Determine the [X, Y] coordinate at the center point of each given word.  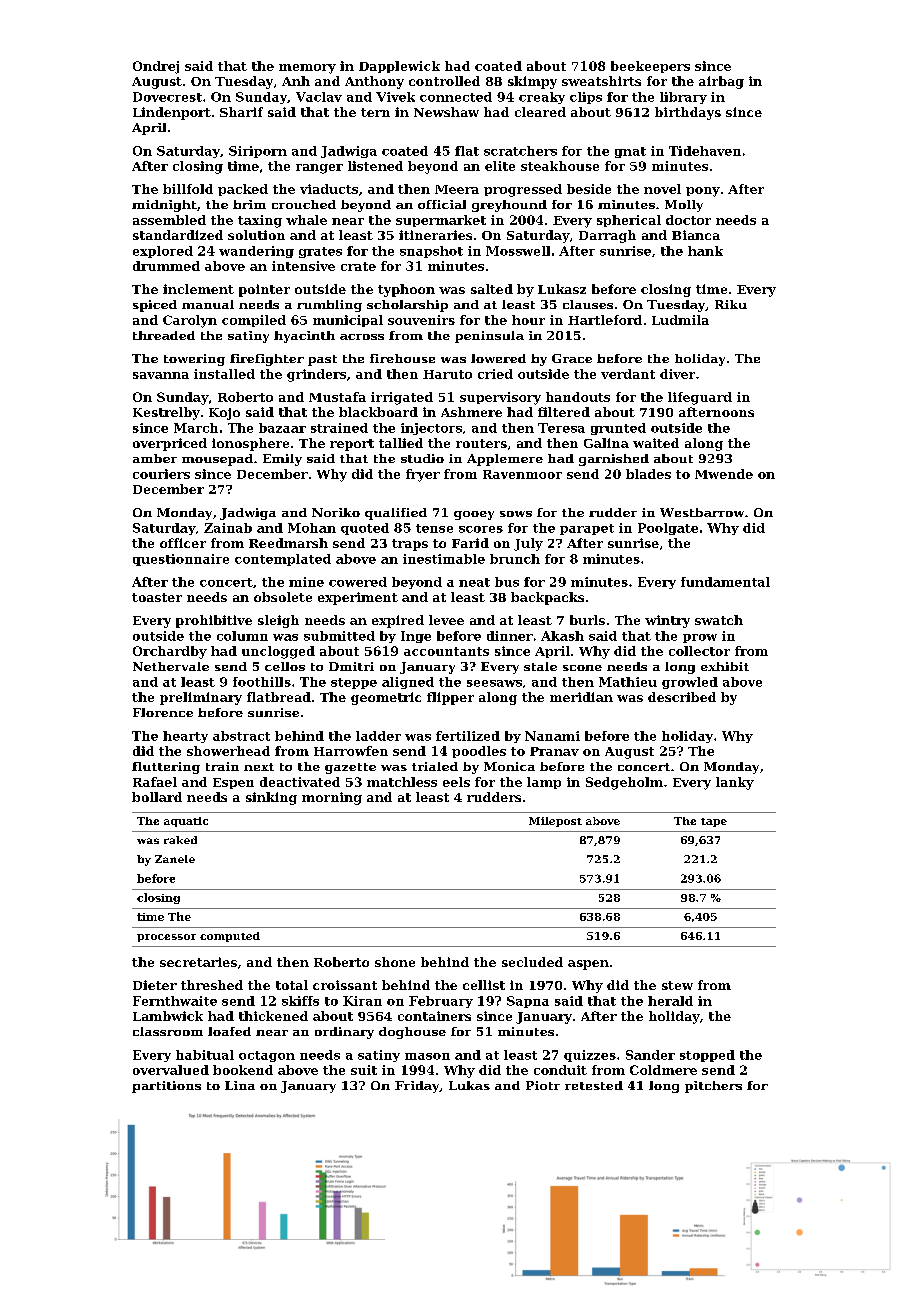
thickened [273, 1016]
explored [163, 252]
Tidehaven [705, 151]
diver [677, 374]
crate [358, 266]
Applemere [505, 460]
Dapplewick [399, 67]
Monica [509, 766]
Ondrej [156, 67]
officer [183, 543]
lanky [735, 783]
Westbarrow [702, 512]
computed [230, 937]
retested [594, 1085]
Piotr [543, 1085]
